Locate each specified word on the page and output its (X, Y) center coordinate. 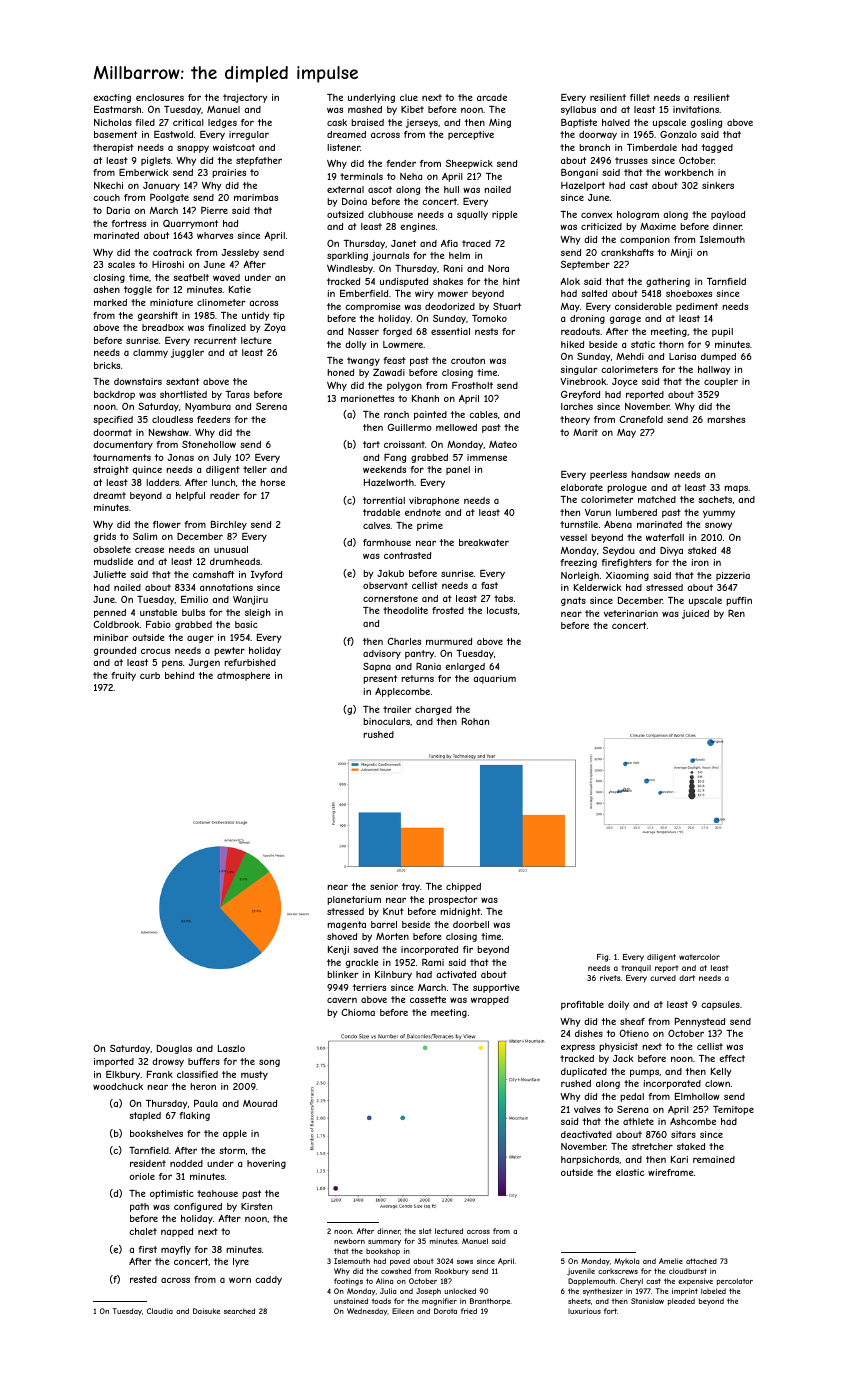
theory (575, 420)
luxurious (584, 1311)
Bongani (579, 173)
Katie (240, 289)
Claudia (160, 1311)
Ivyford (266, 575)
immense (487, 457)
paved (400, 1262)
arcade (492, 97)
